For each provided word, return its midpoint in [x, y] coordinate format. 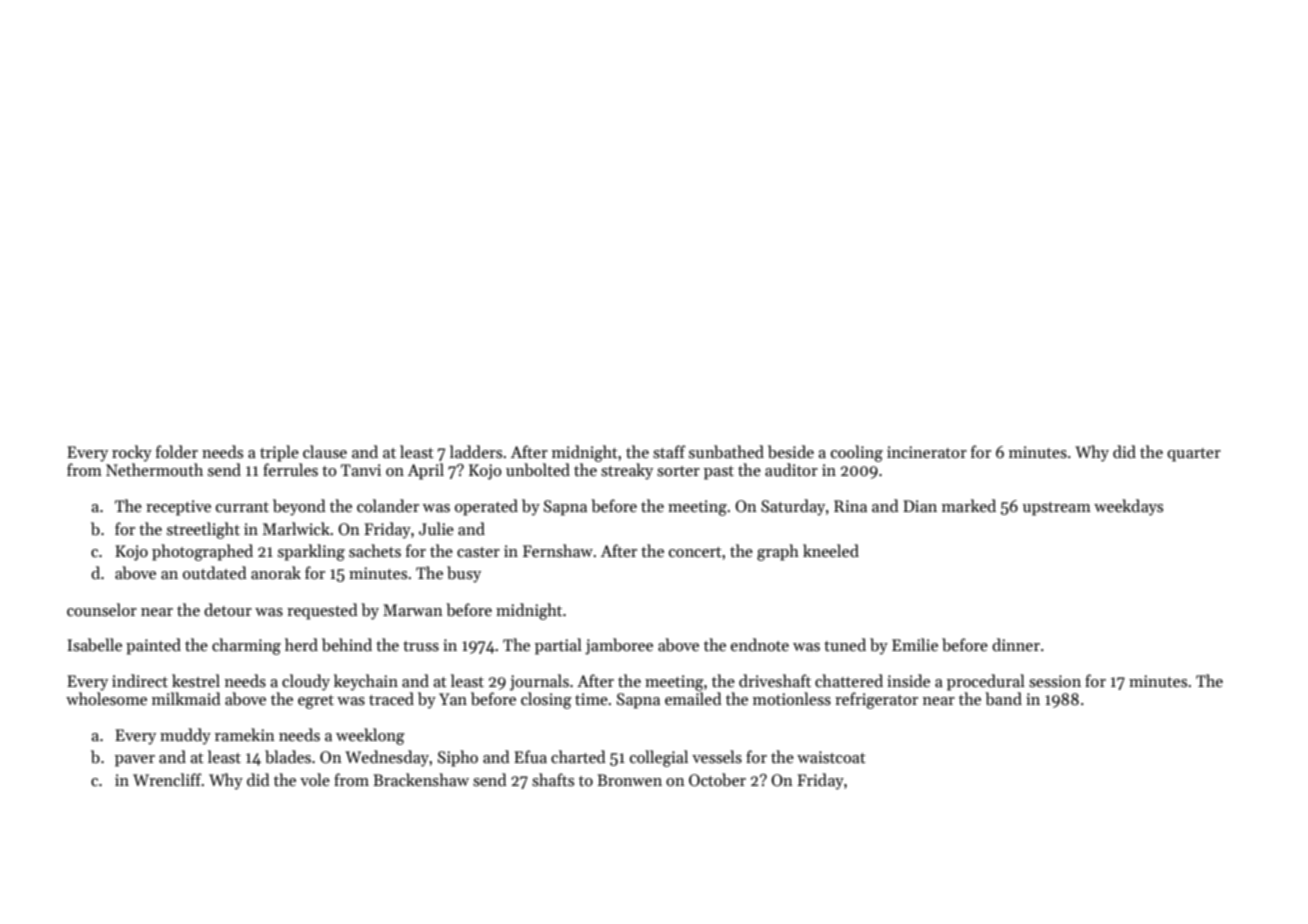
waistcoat [831, 757]
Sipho [458, 758]
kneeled [831, 550]
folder [177, 451]
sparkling [311, 552]
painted [153, 646]
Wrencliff [167, 779]
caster [478, 552]
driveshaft [775, 680]
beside [791, 452]
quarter [1194, 455]
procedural [986, 682]
